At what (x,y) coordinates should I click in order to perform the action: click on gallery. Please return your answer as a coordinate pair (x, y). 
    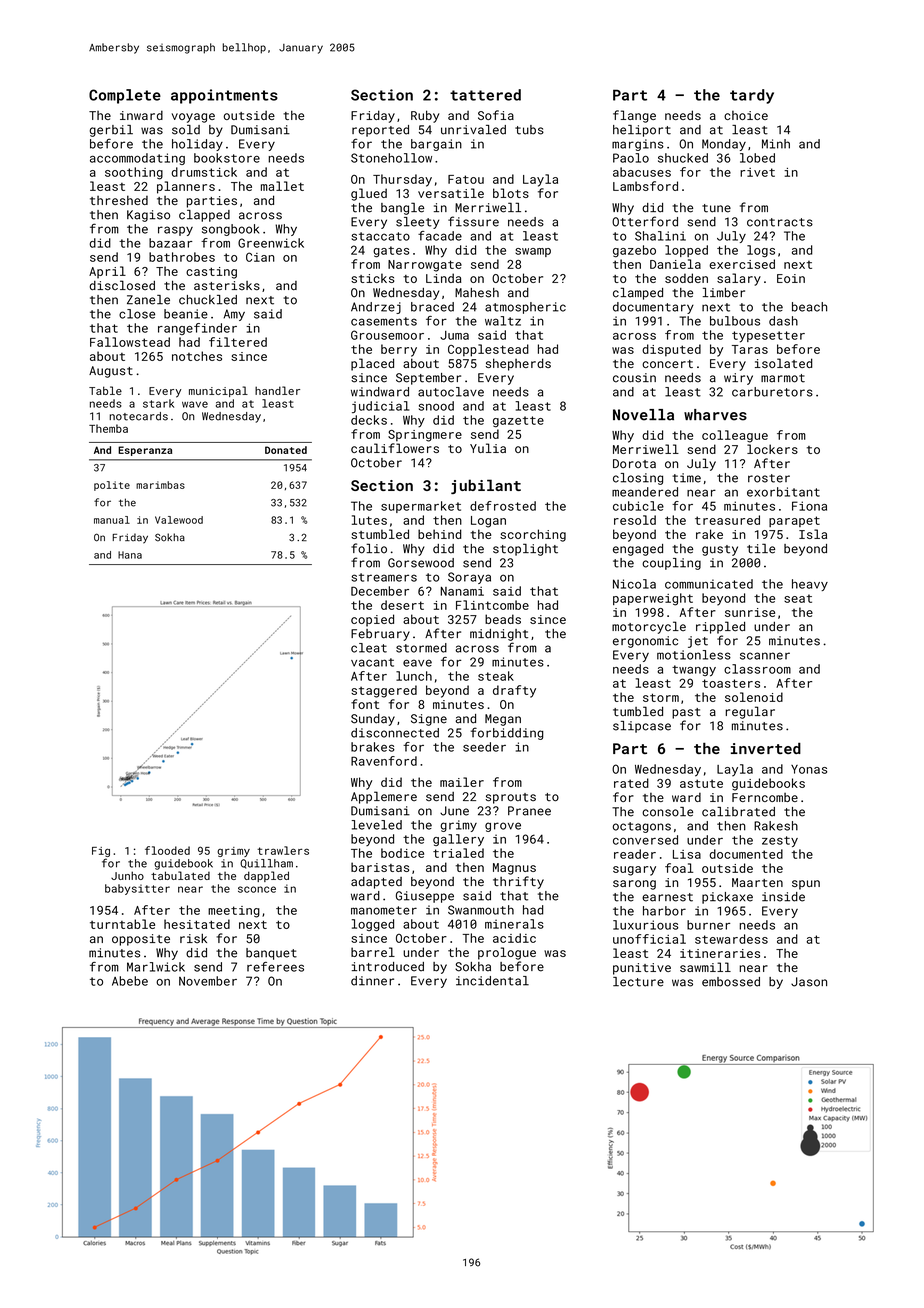
    Looking at the image, I should click on (458, 840).
